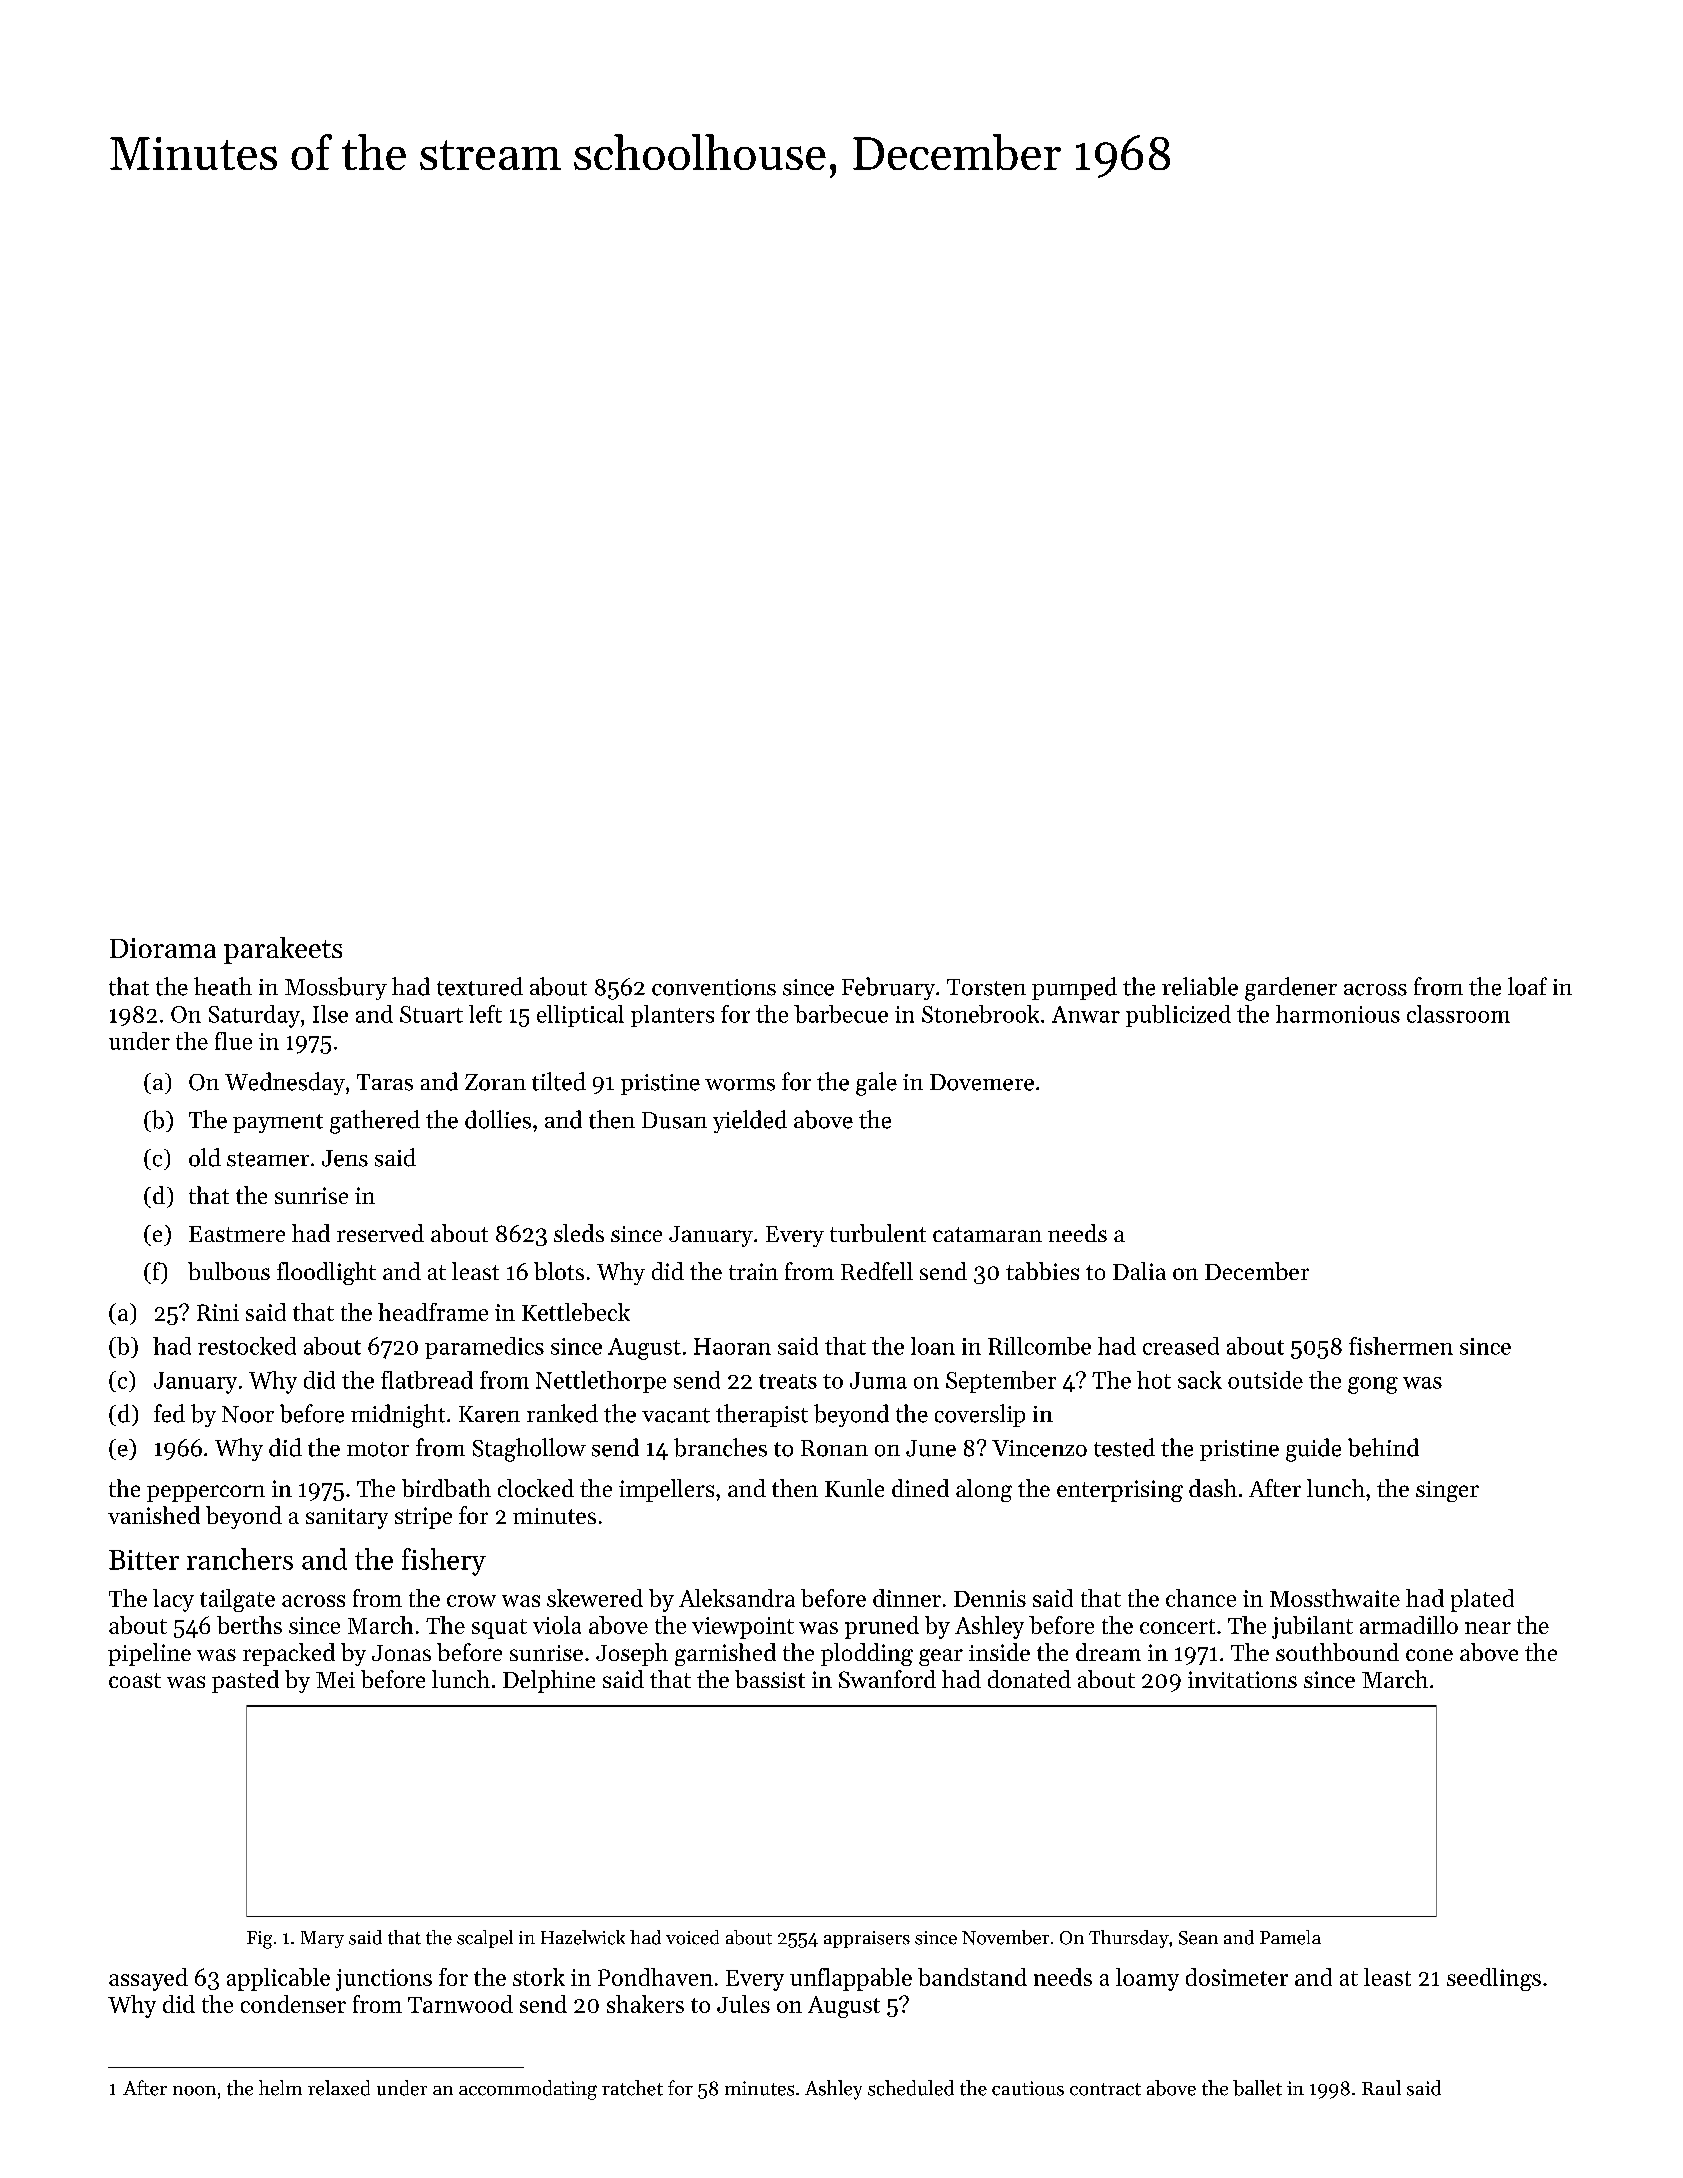 Image resolution: width=1683 pixels, height=2178 pixels. What do you see at coordinates (194, 2091) in the document?
I see `noon` at bounding box center [194, 2091].
